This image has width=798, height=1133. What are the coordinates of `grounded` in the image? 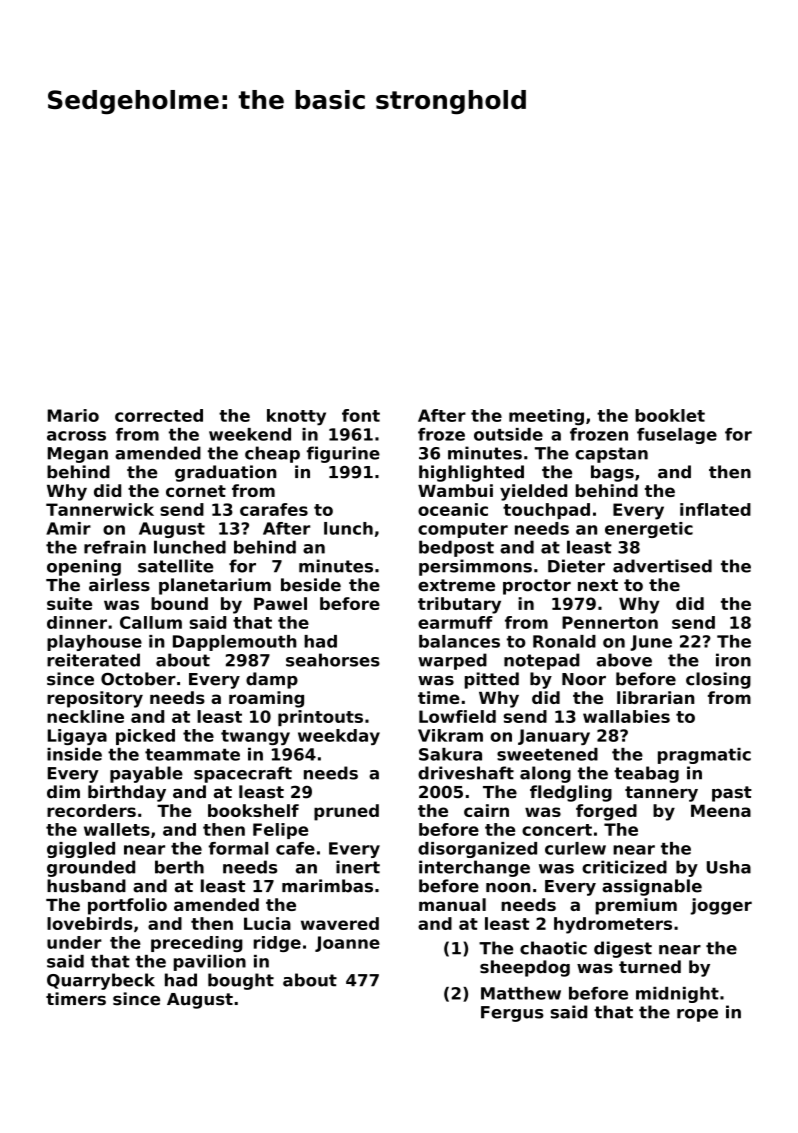 It's located at (91, 868).
